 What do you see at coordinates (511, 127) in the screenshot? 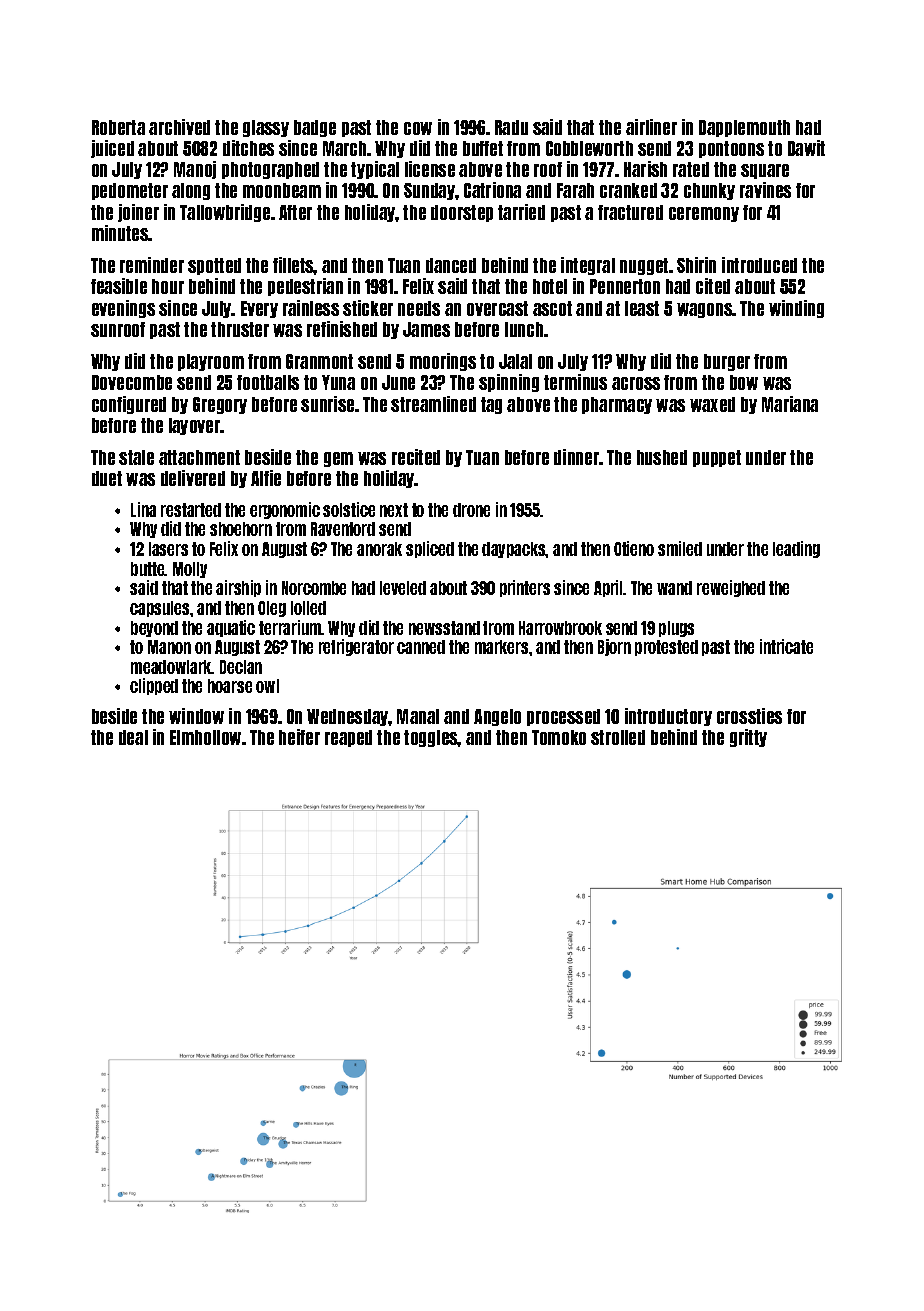
I see `Radu` at bounding box center [511, 127].
